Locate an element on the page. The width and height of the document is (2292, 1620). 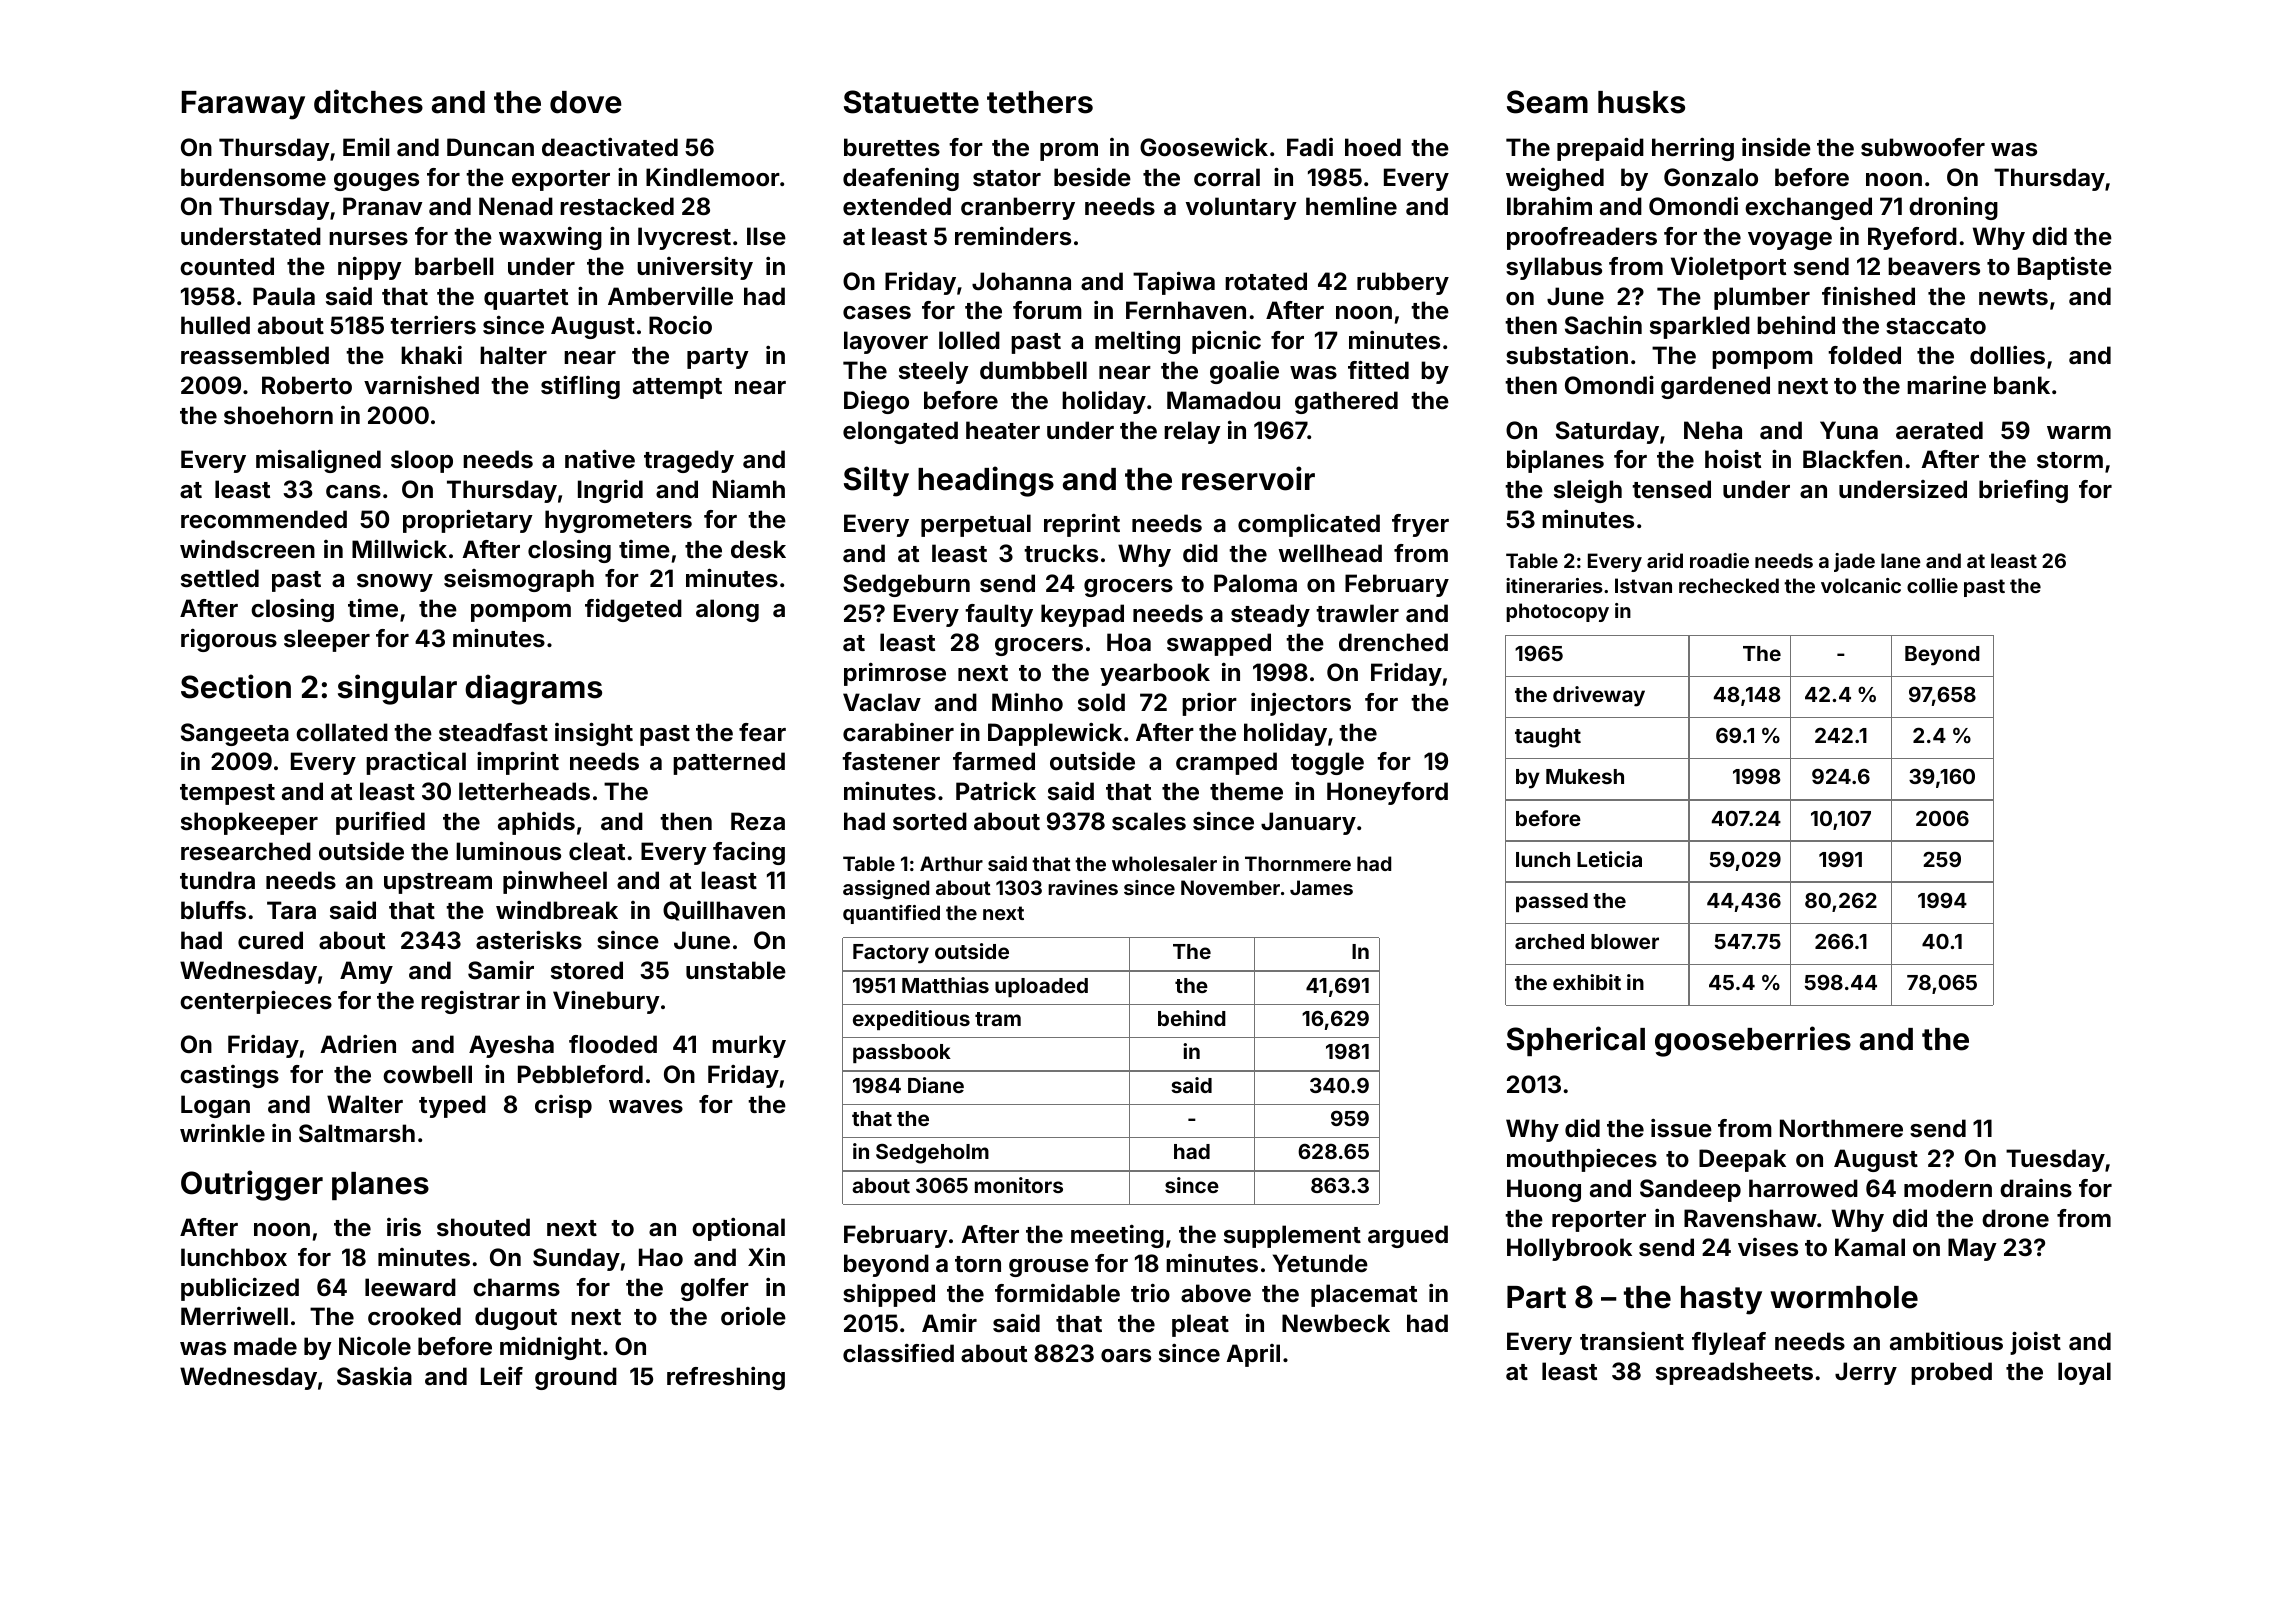
crisp is located at coordinates (563, 1106).
